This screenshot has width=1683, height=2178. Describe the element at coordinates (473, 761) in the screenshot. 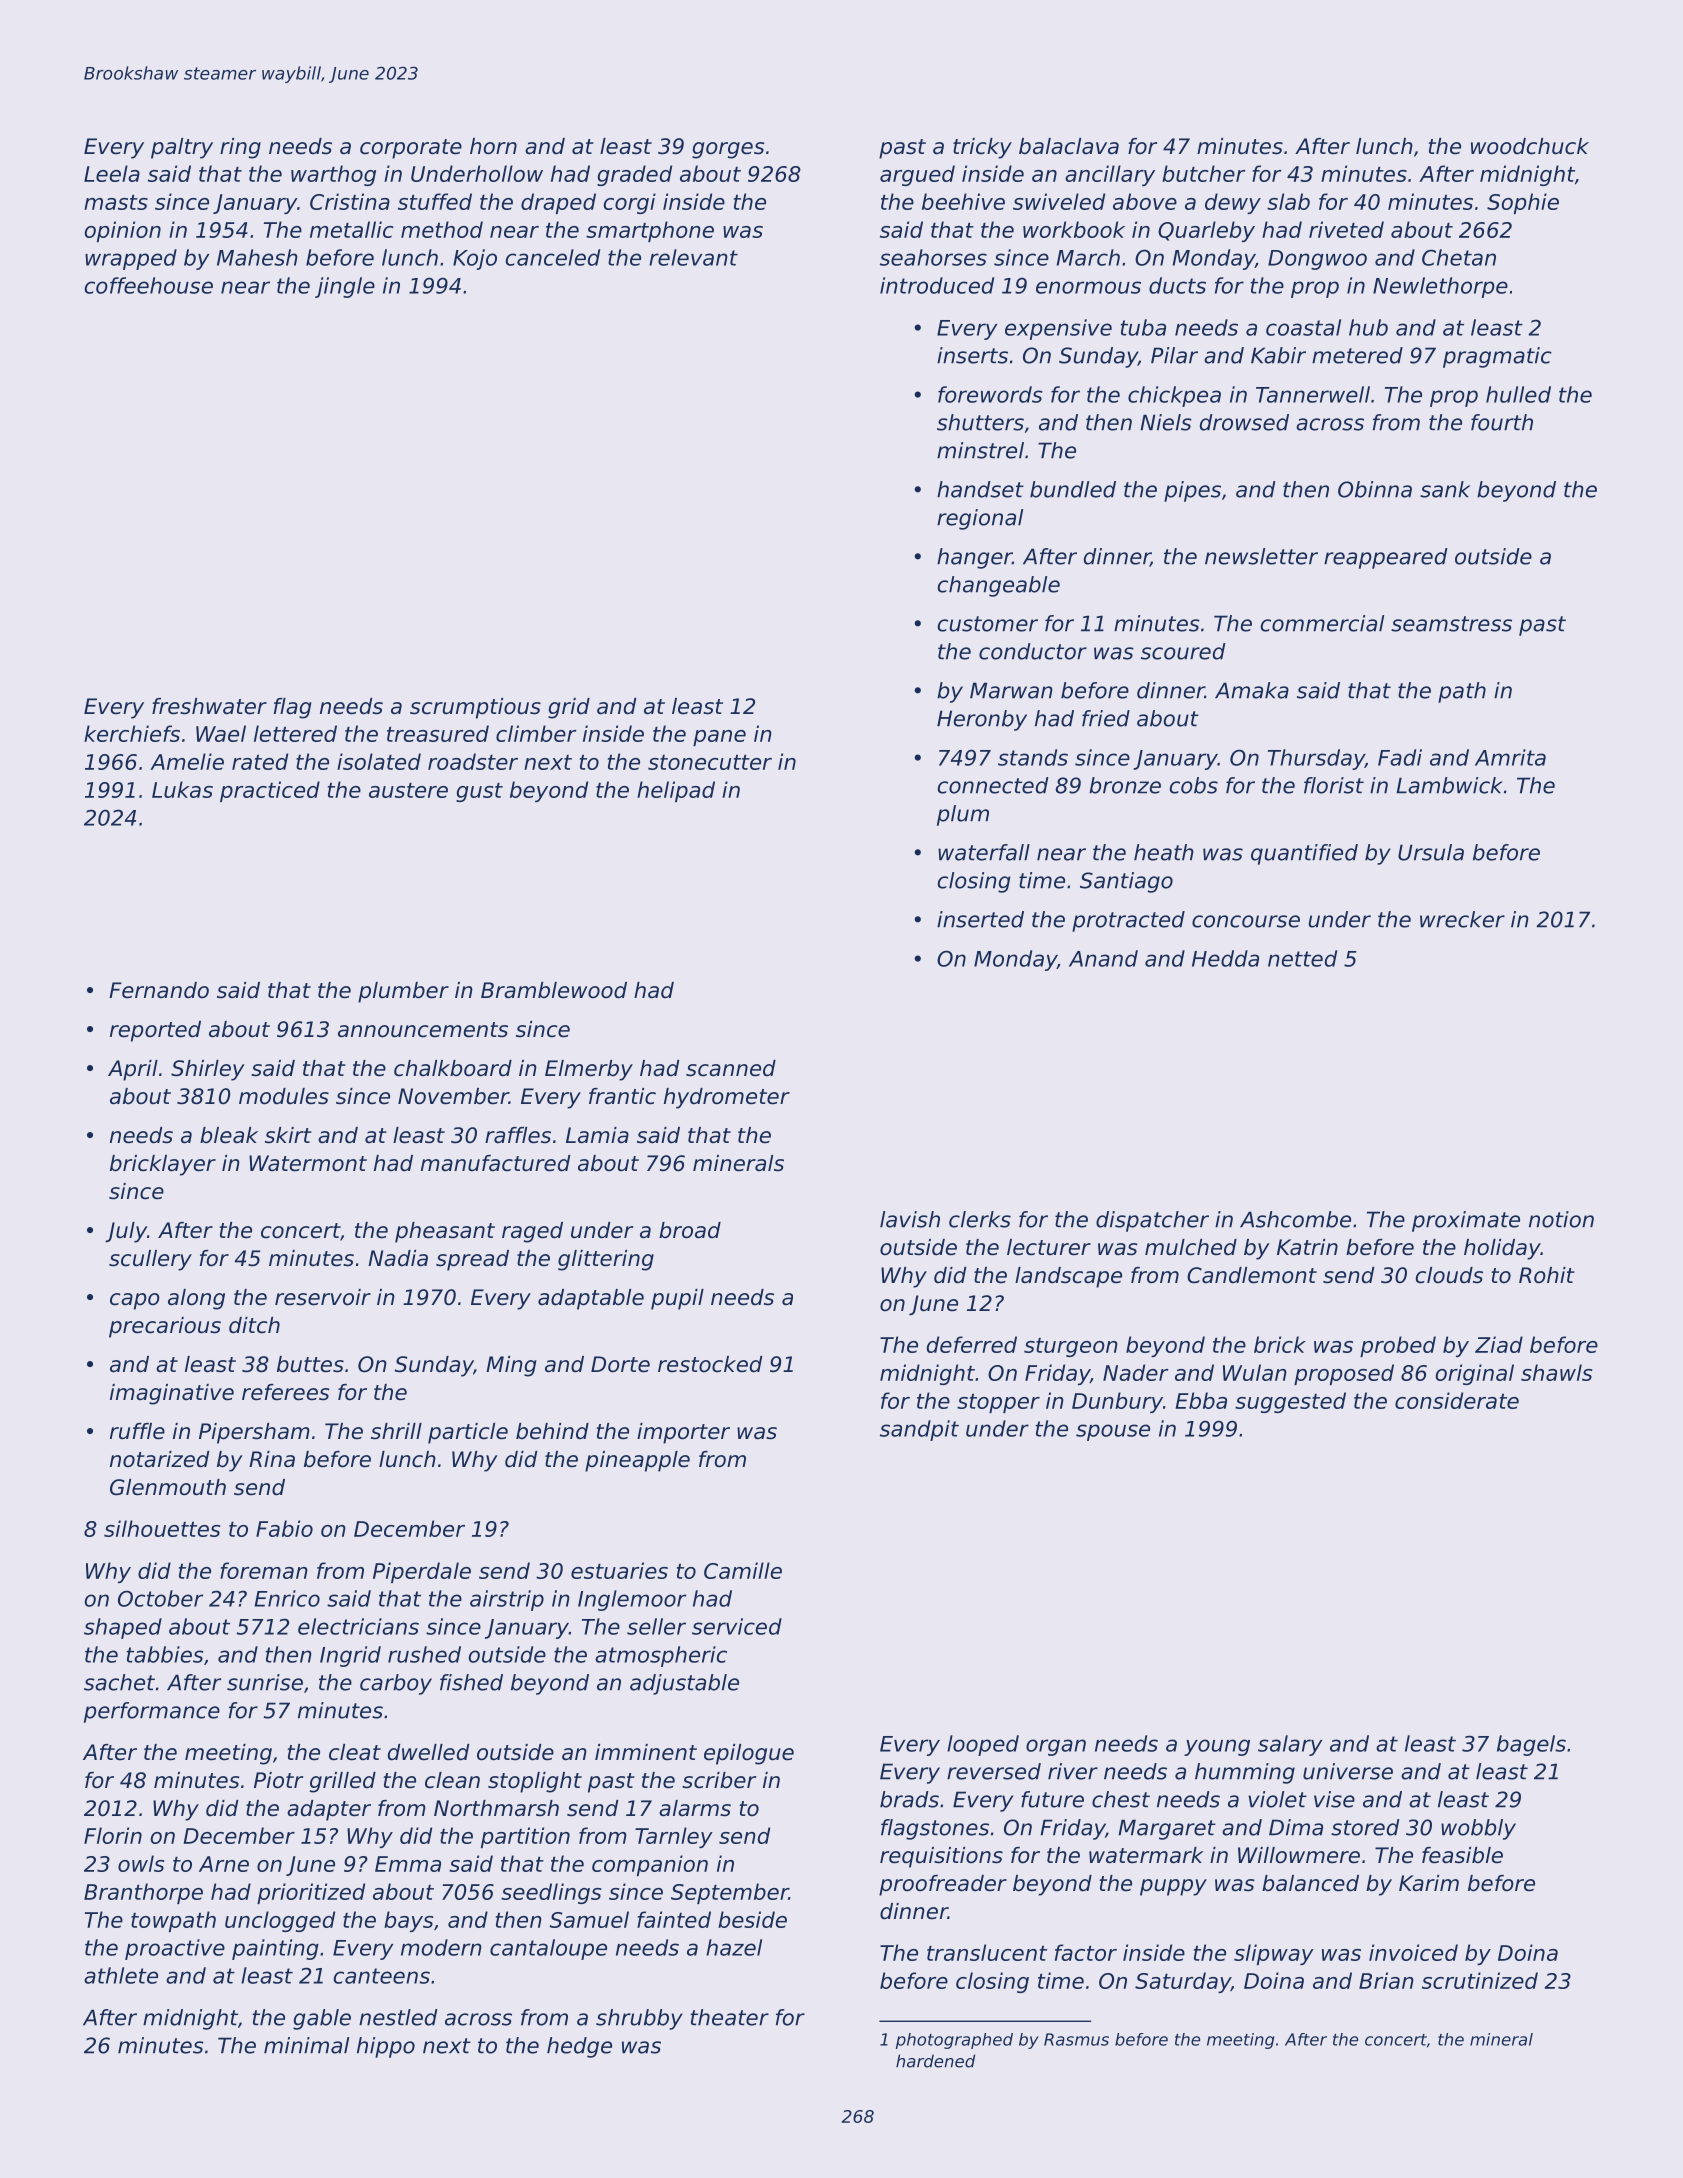

I see `roadster` at that location.
